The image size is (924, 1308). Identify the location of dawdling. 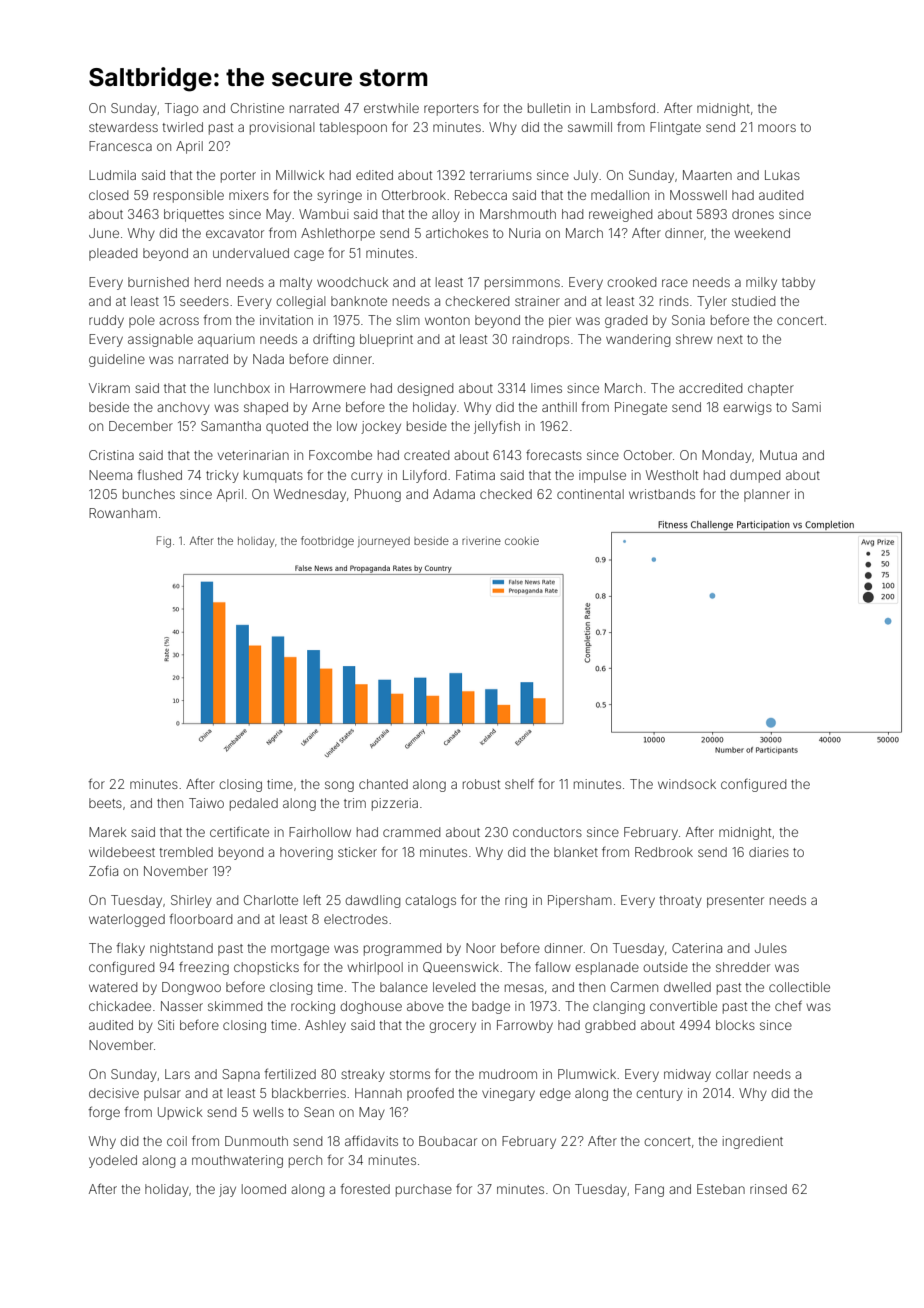
(372, 901).
